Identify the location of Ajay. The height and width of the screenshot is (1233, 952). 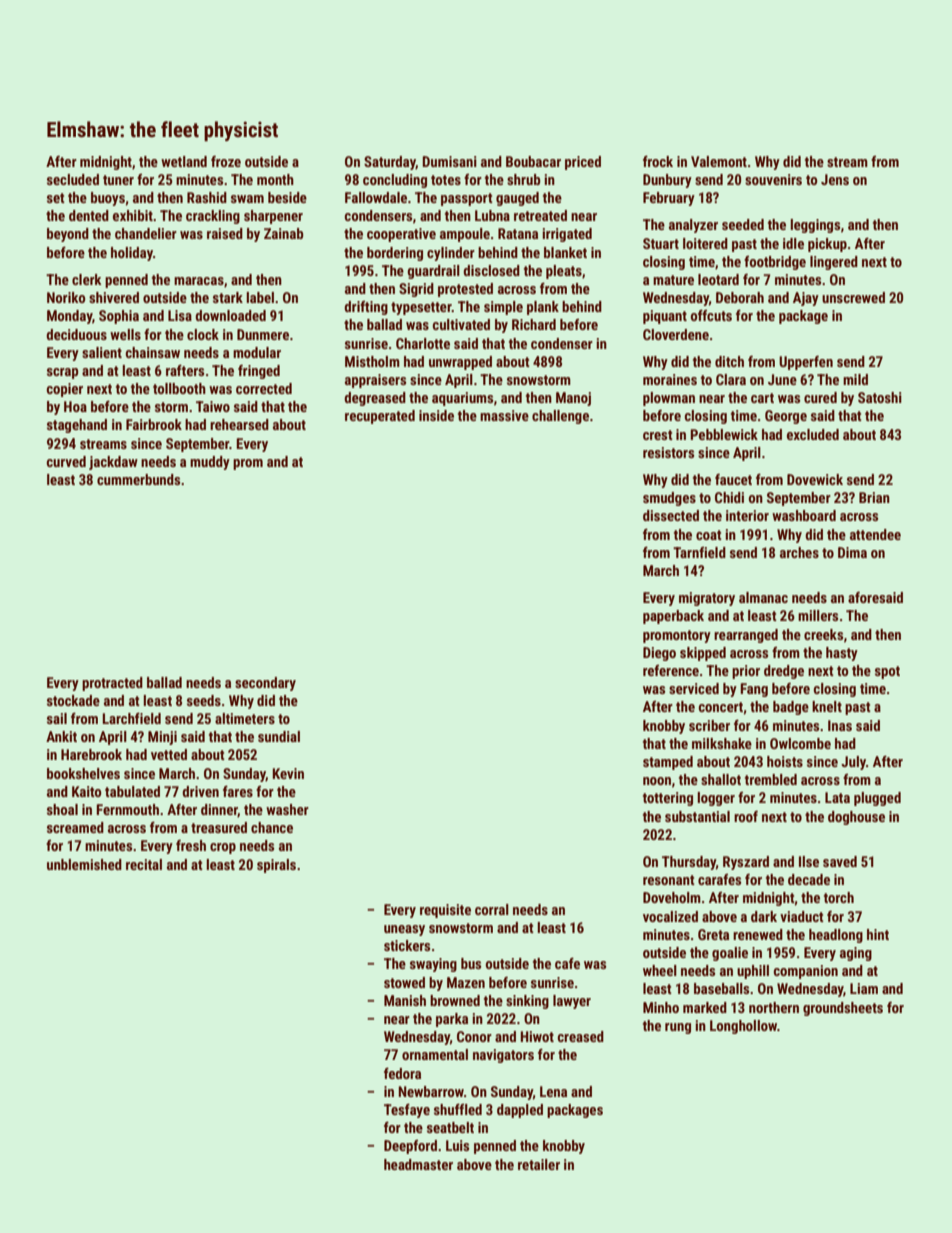
(806, 299).
